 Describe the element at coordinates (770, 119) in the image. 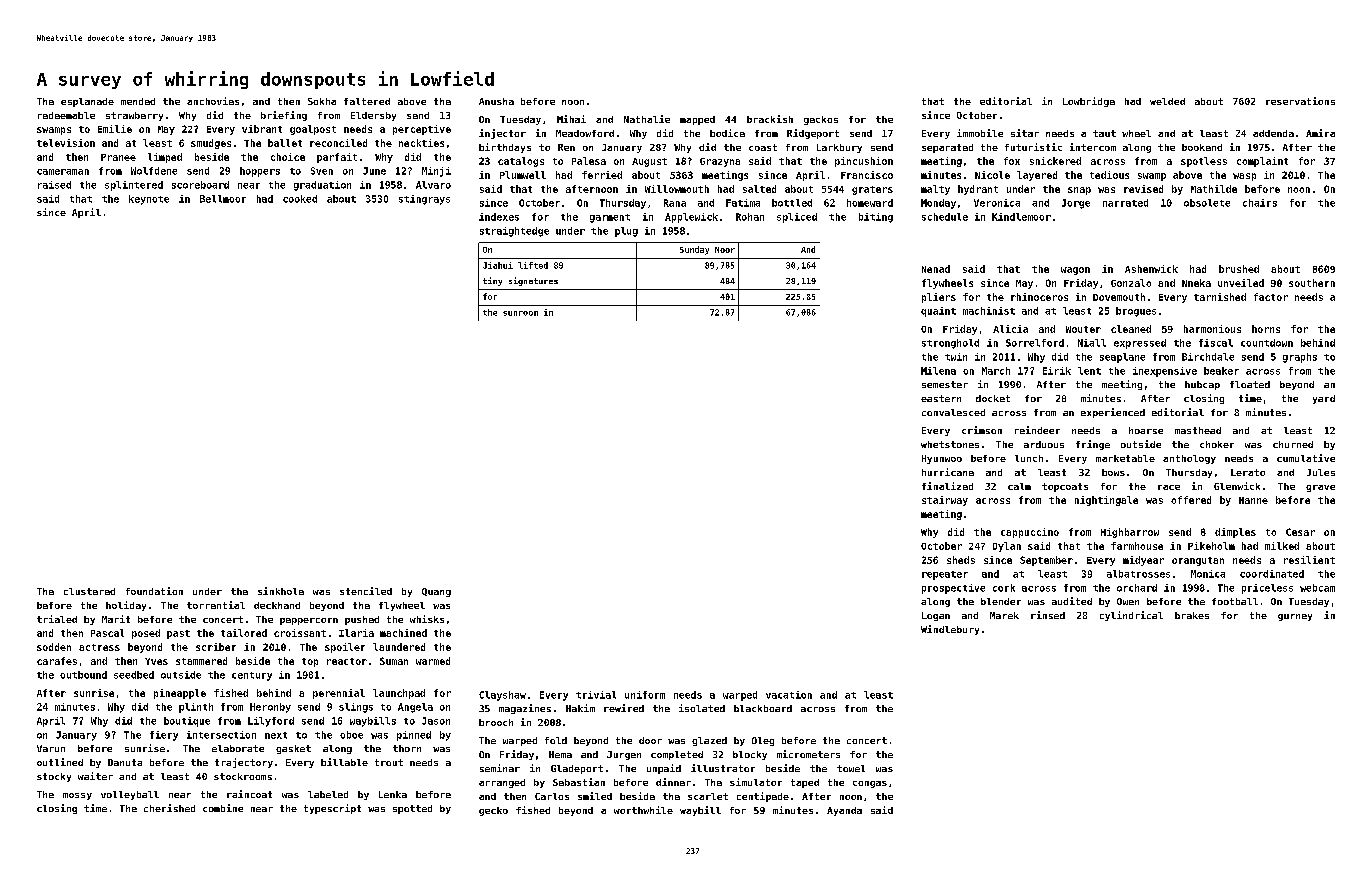

I see `brackish` at that location.
